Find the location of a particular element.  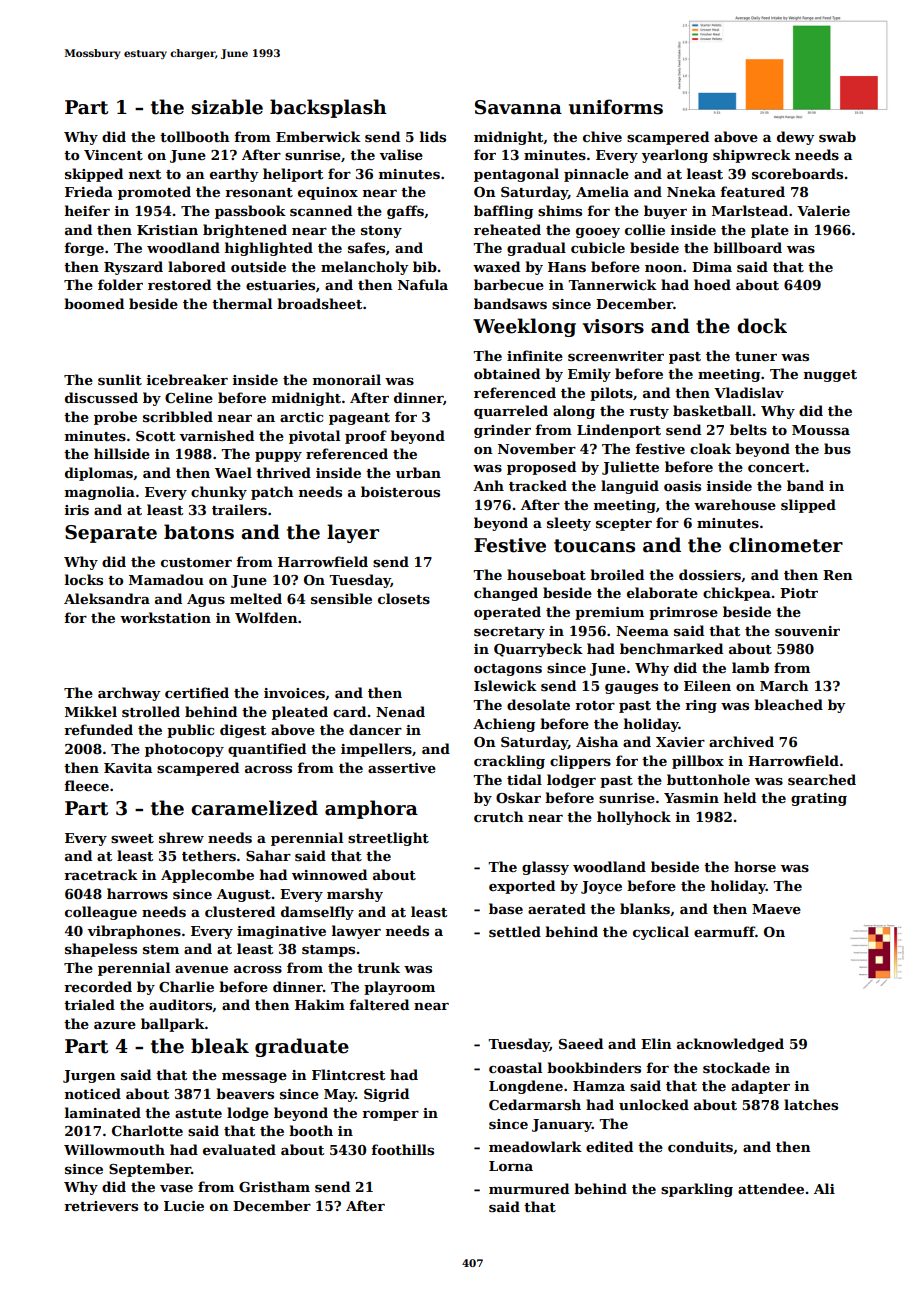

latches is located at coordinates (811, 1104).
